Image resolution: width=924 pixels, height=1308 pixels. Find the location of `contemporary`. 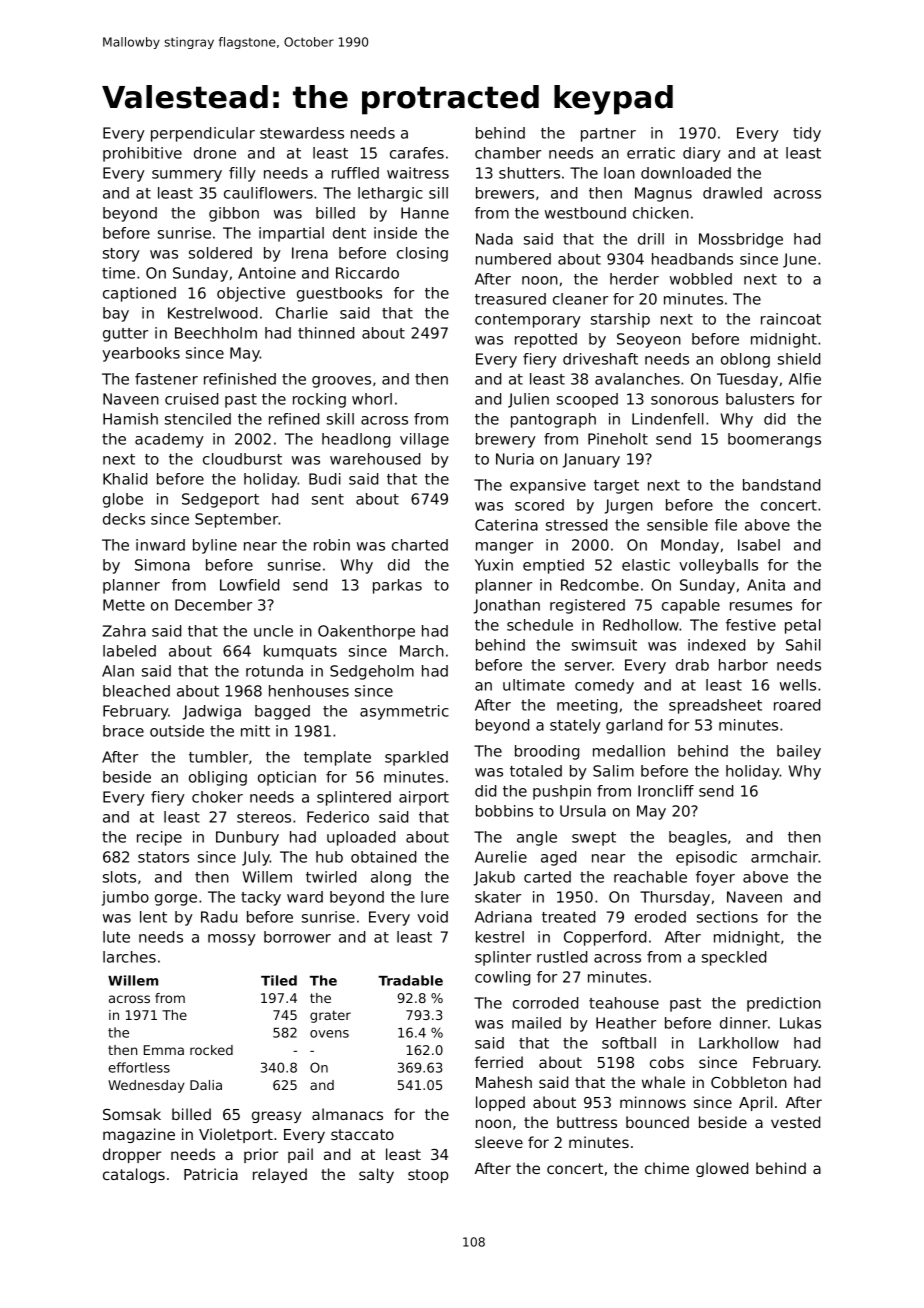

contemporary is located at coordinates (528, 321).
